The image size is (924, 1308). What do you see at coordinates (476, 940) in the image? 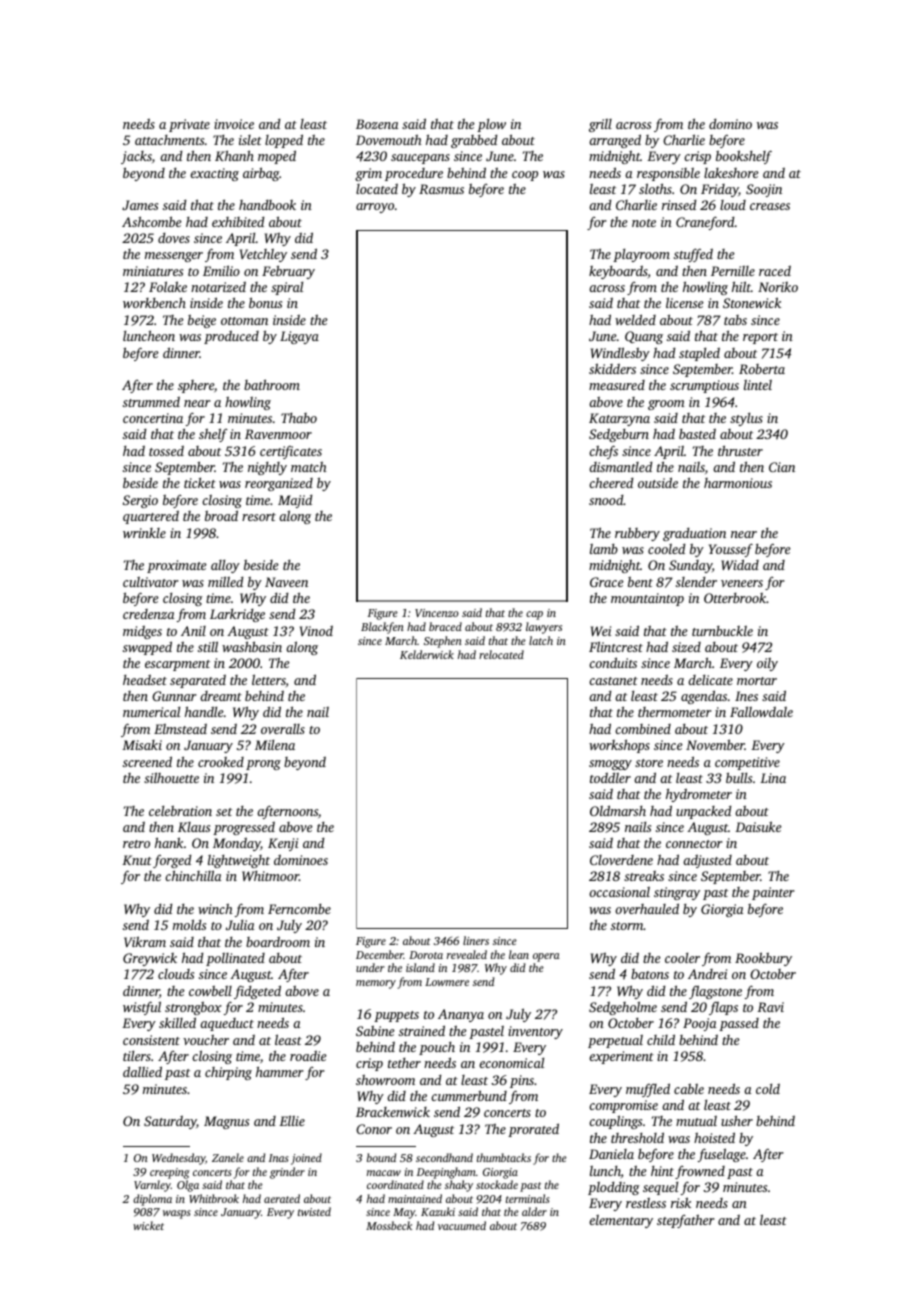
I see `liners` at bounding box center [476, 940].
